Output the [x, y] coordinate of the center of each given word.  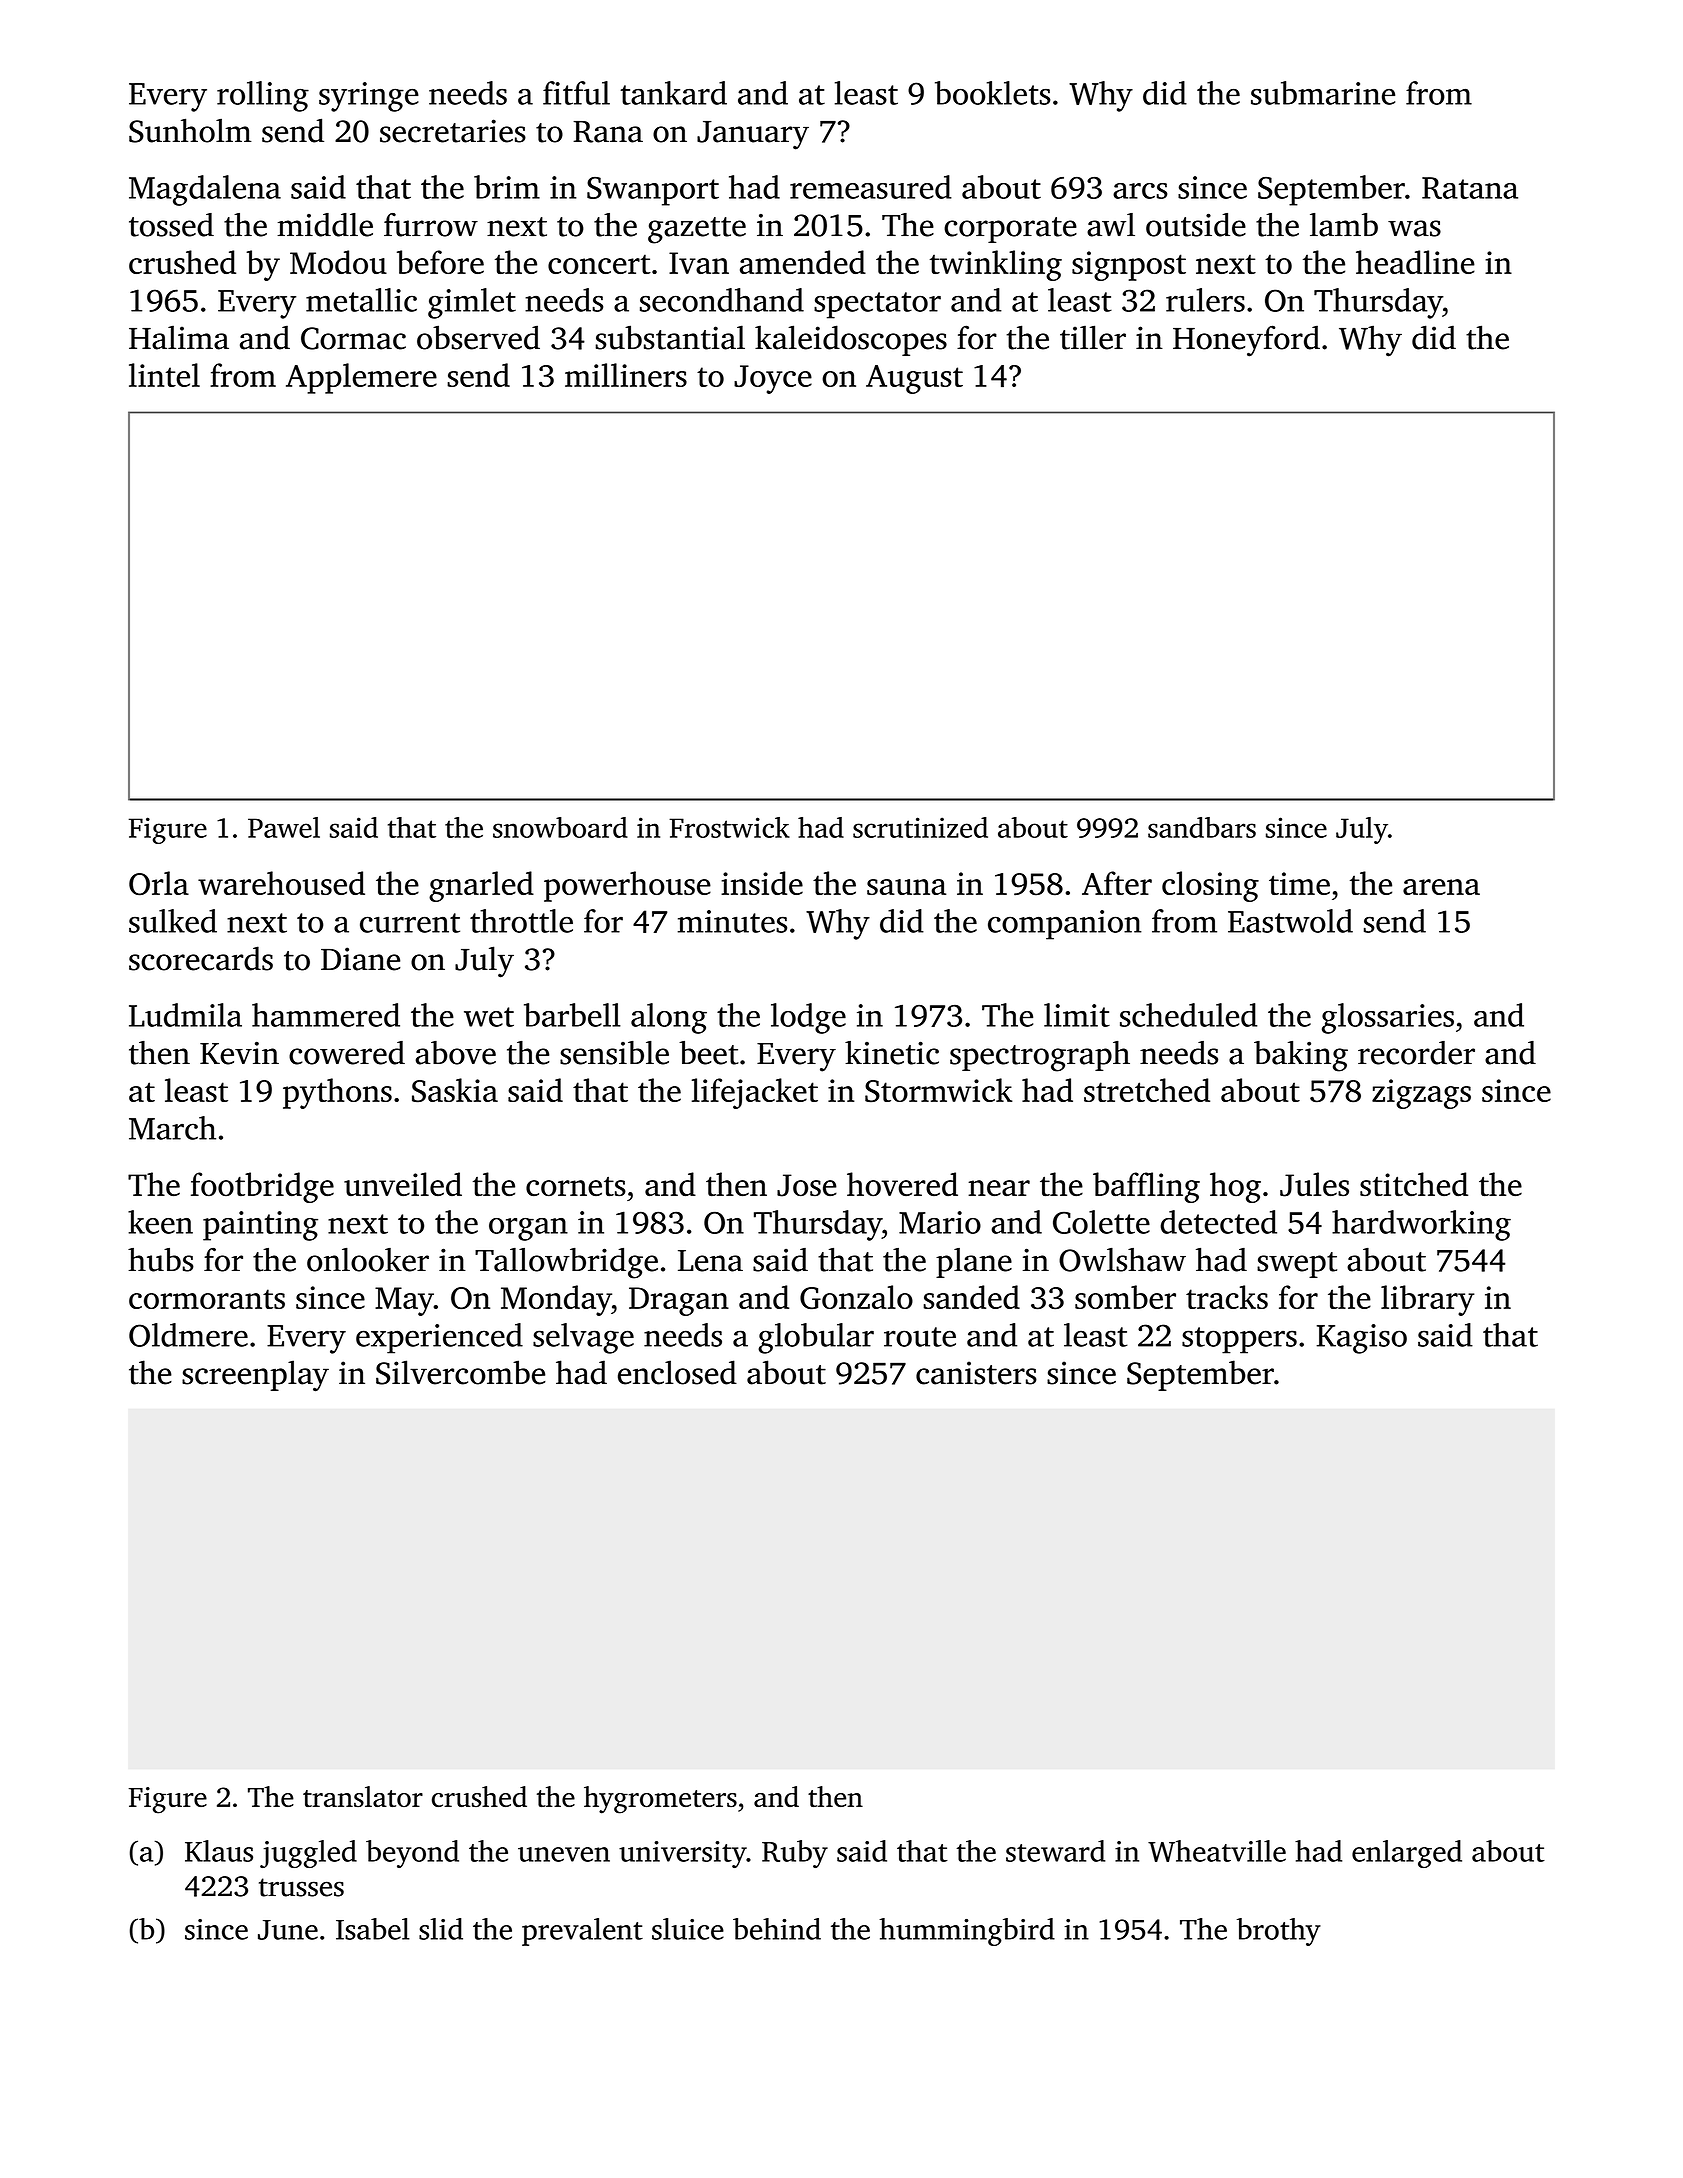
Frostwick [729, 827]
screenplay [255, 1376]
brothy [1279, 1932]
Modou [338, 262]
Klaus [219, 1851]
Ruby [795, 1854]
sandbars [1202, 827]
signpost [1129, 266]
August [914, 379]
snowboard [560, 827]
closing [1210, 886]
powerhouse [627, 886]
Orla [159, 883]
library [1428, 1300]
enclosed [677, 1372]
